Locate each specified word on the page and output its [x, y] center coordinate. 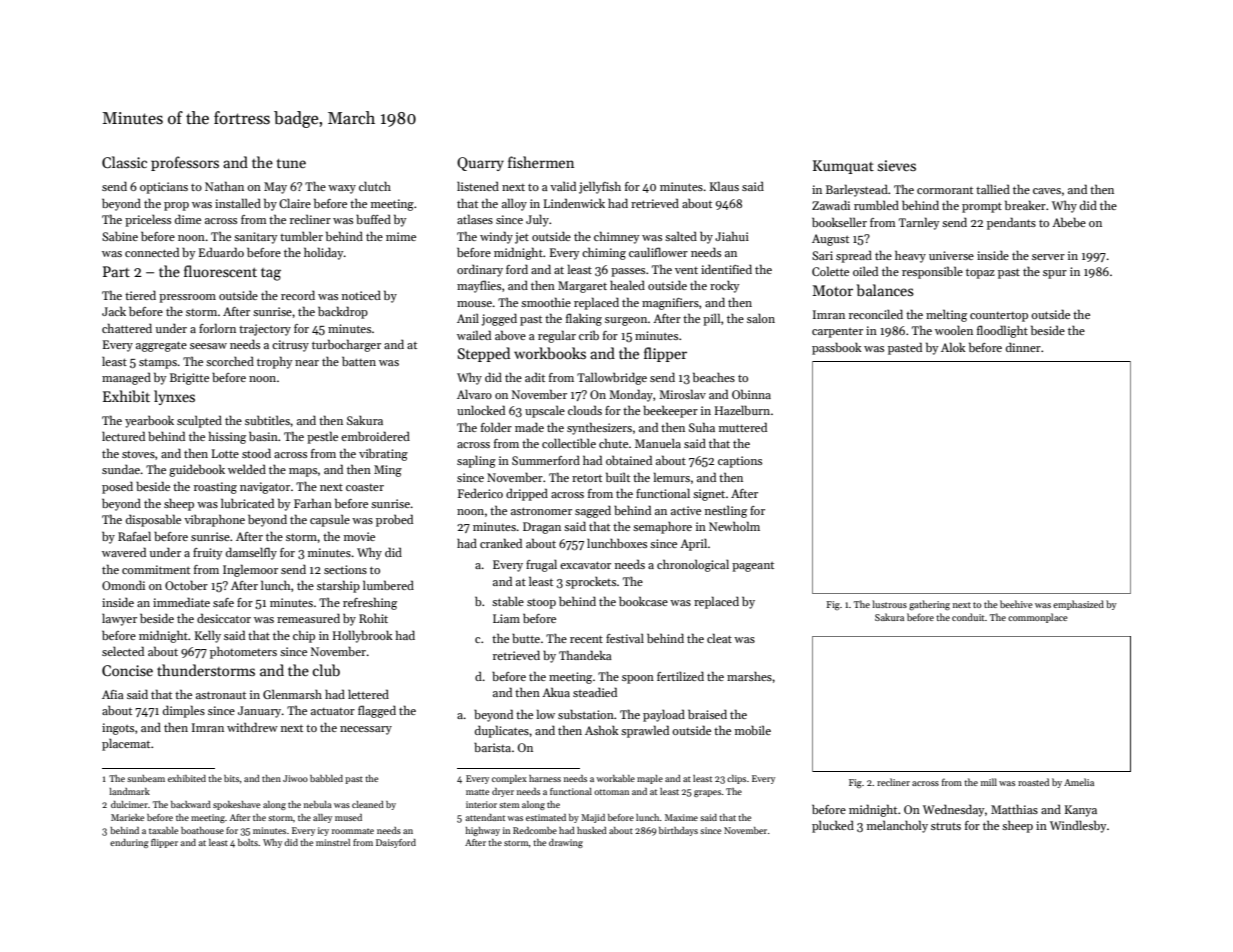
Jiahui [732, 236]
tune [291, 163]
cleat [719, 638]
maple [650, 779]
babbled [326, 778]
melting [946, 315]
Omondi [123, 585]
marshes [749, 676]
